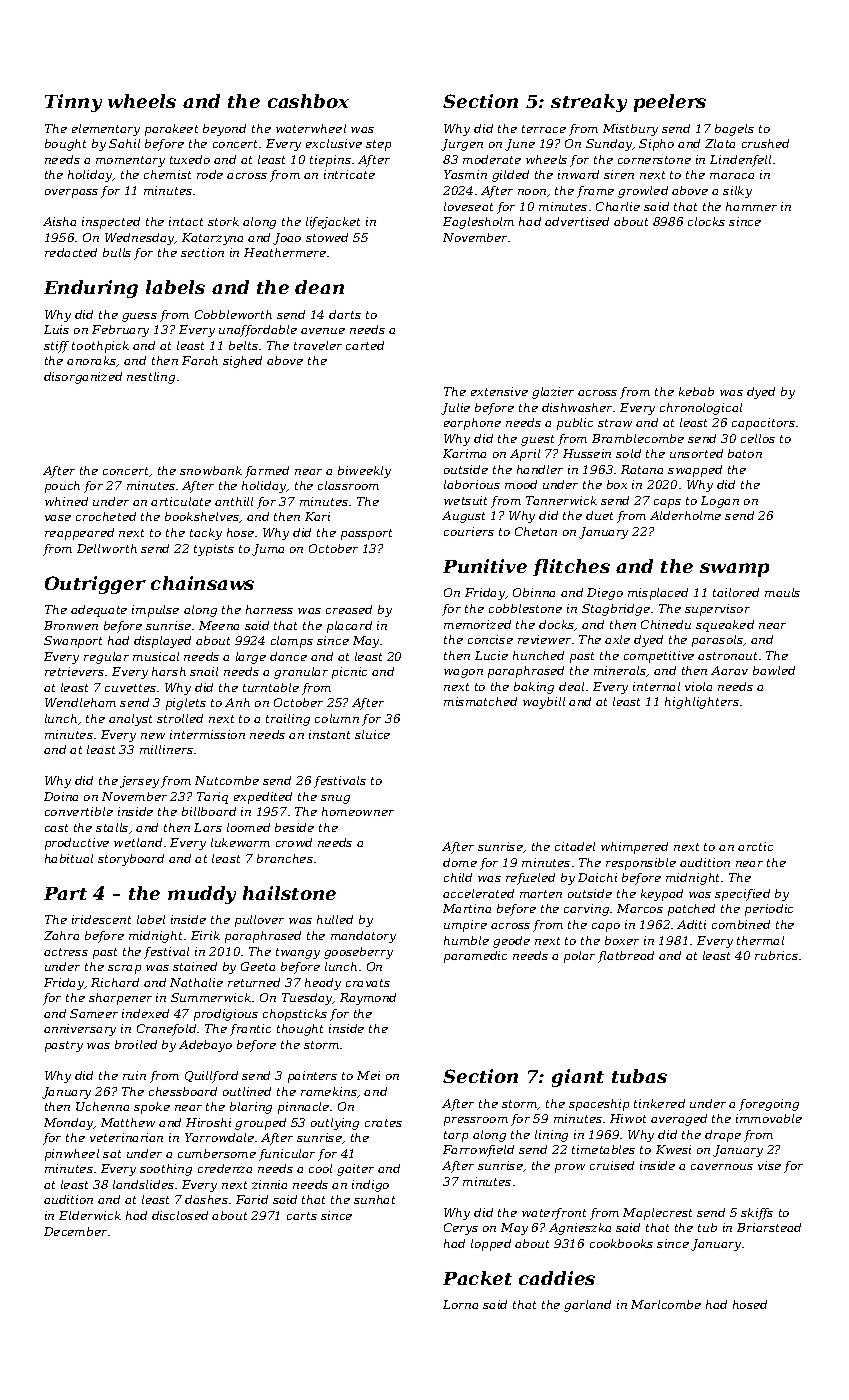 The height and width of the screenshot is (1400, 849). Describe the element at coordinates (460, 862) in the screenshot. I see `dome` at that location.
